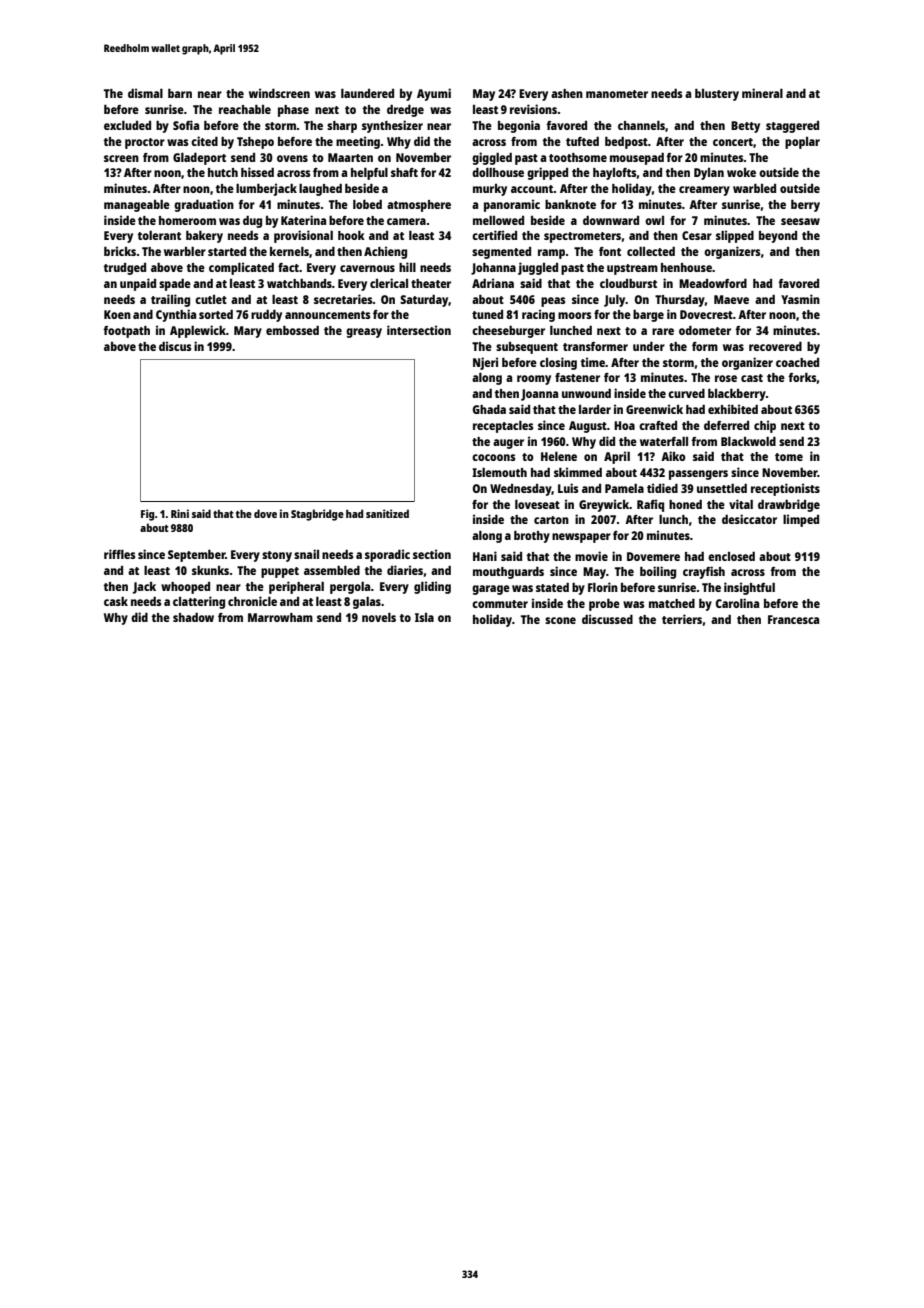 The image size is (924, 1308). I want to click on Greenwick, so click(654, 409).
